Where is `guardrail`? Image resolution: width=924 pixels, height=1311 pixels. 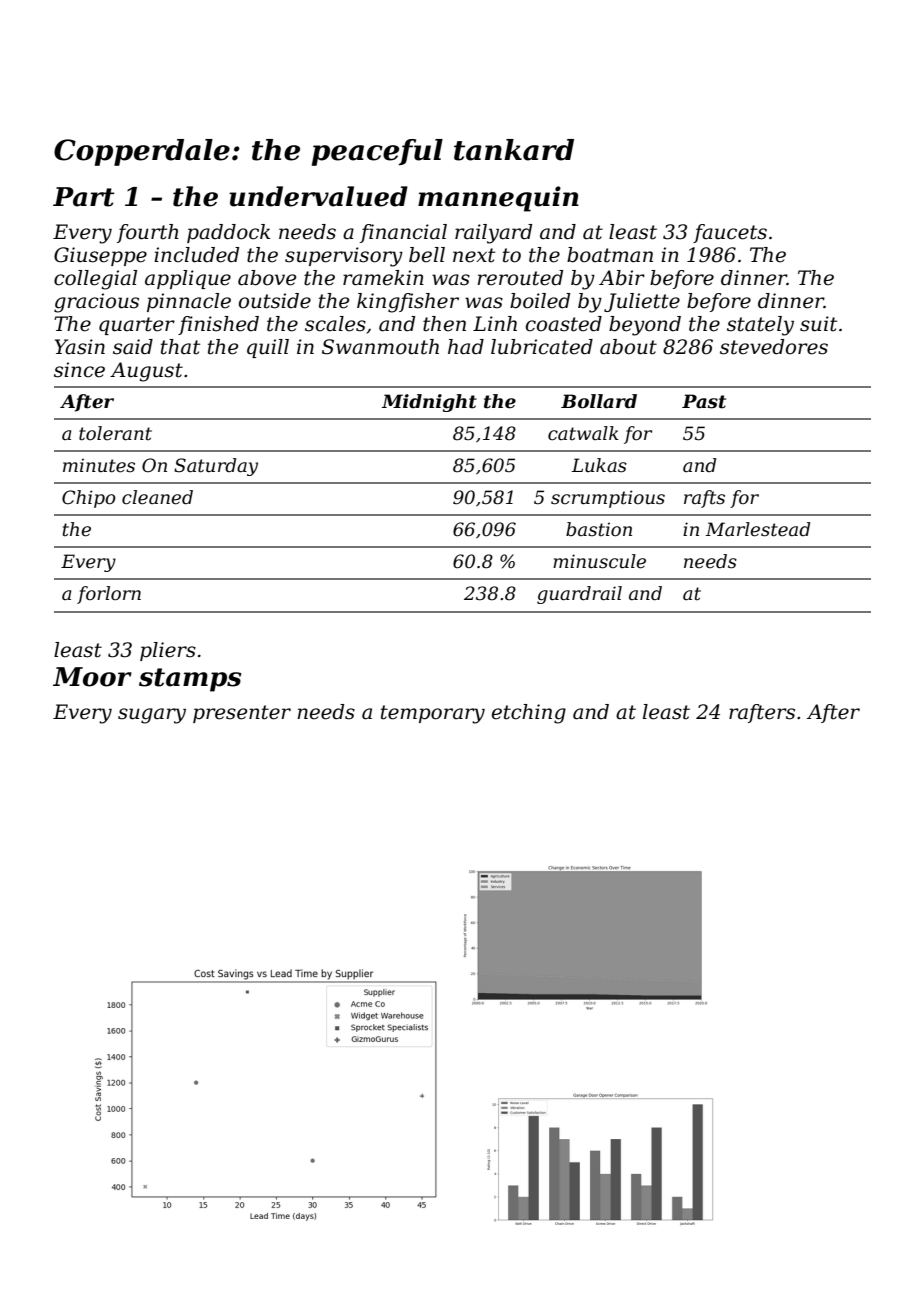 guardrail is located at coordinates (579, 595).
